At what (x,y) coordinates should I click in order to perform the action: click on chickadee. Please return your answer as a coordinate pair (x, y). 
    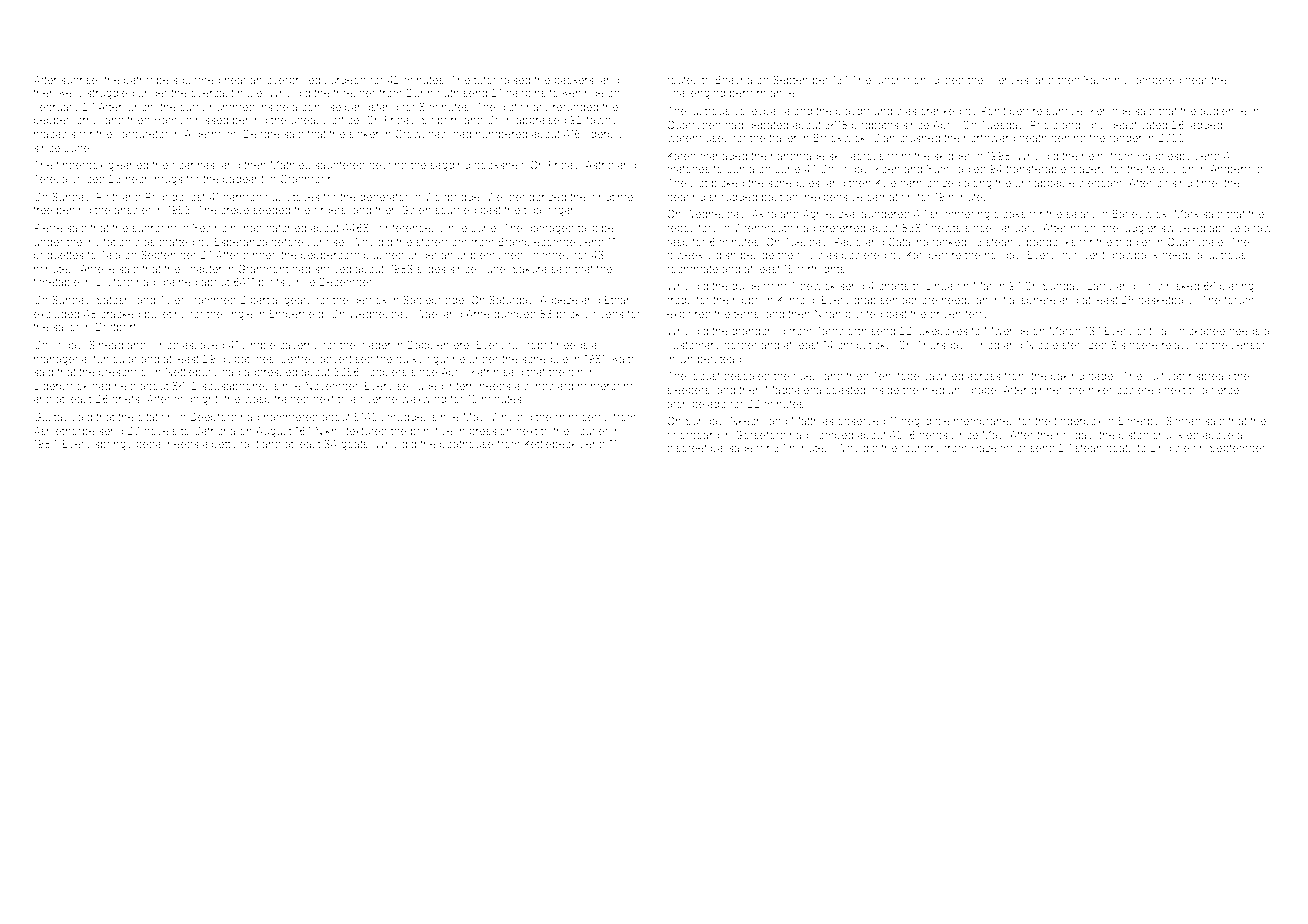
    Looking at the image, I should click on (1199, 331).
